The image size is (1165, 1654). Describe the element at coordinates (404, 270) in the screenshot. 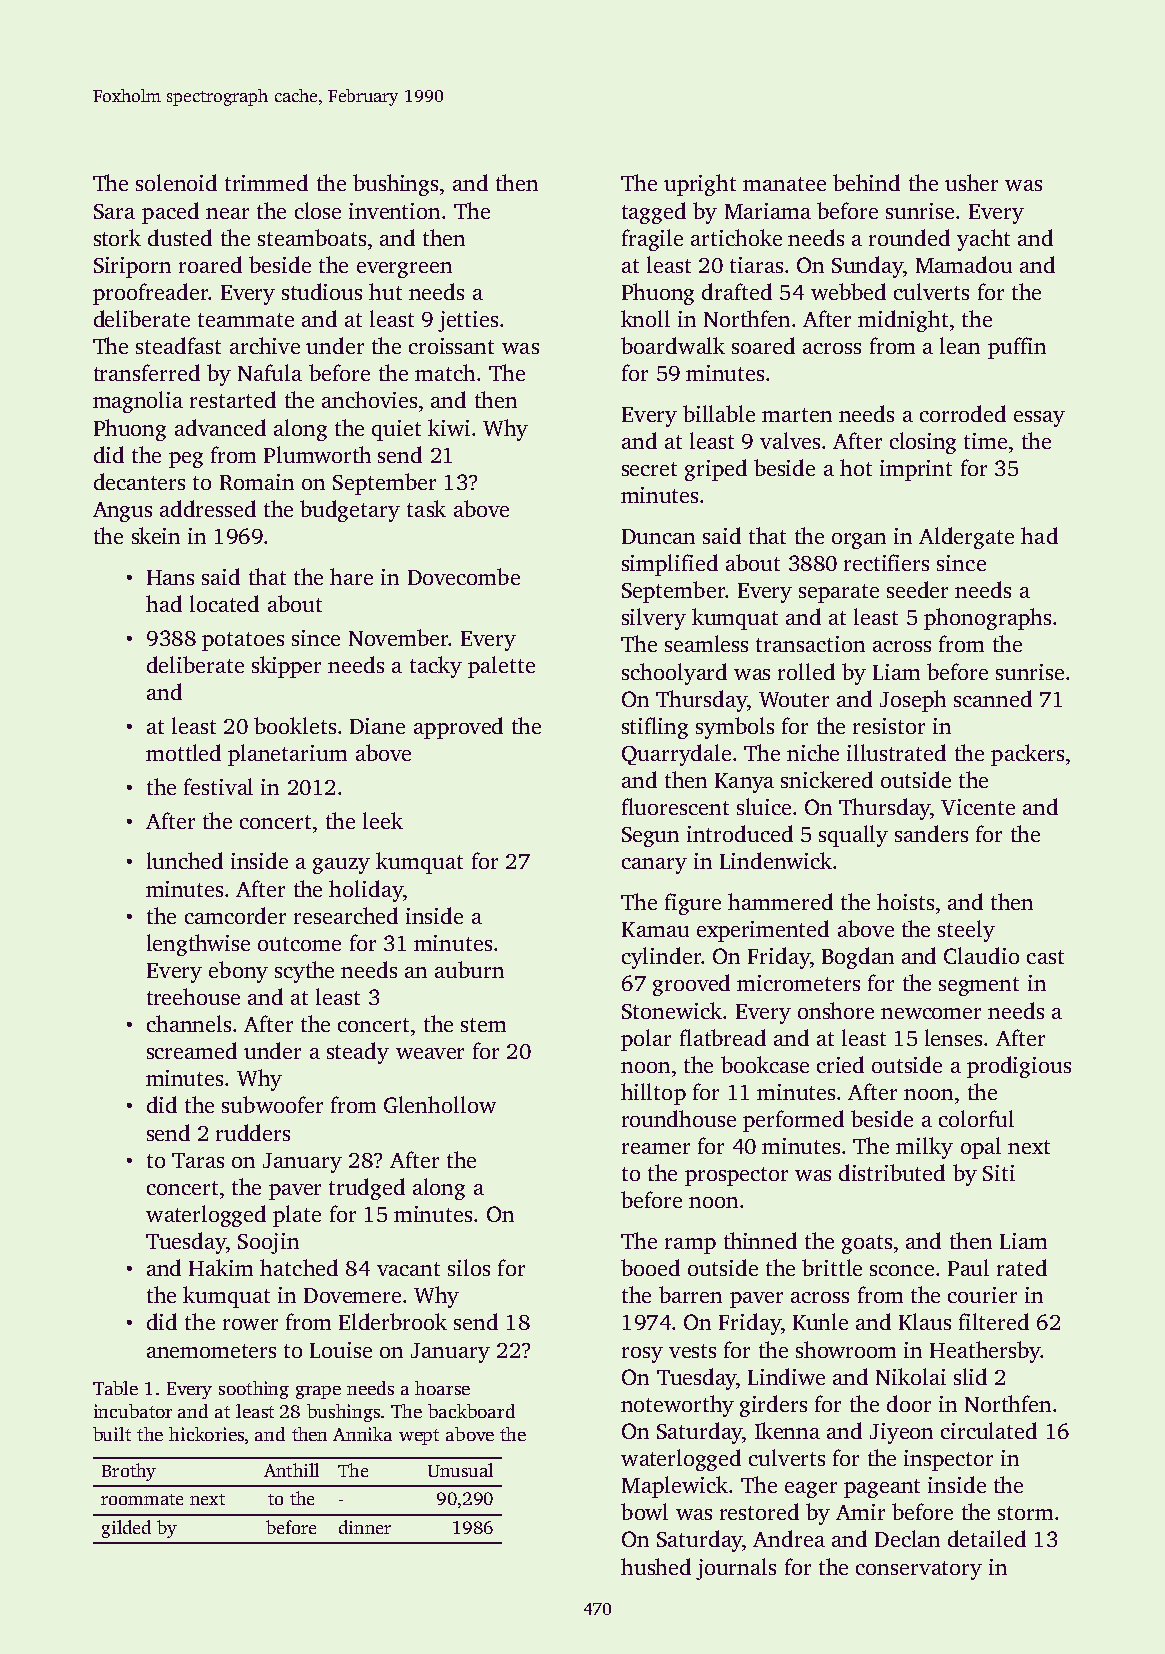

I see `evergreen` at that location.
